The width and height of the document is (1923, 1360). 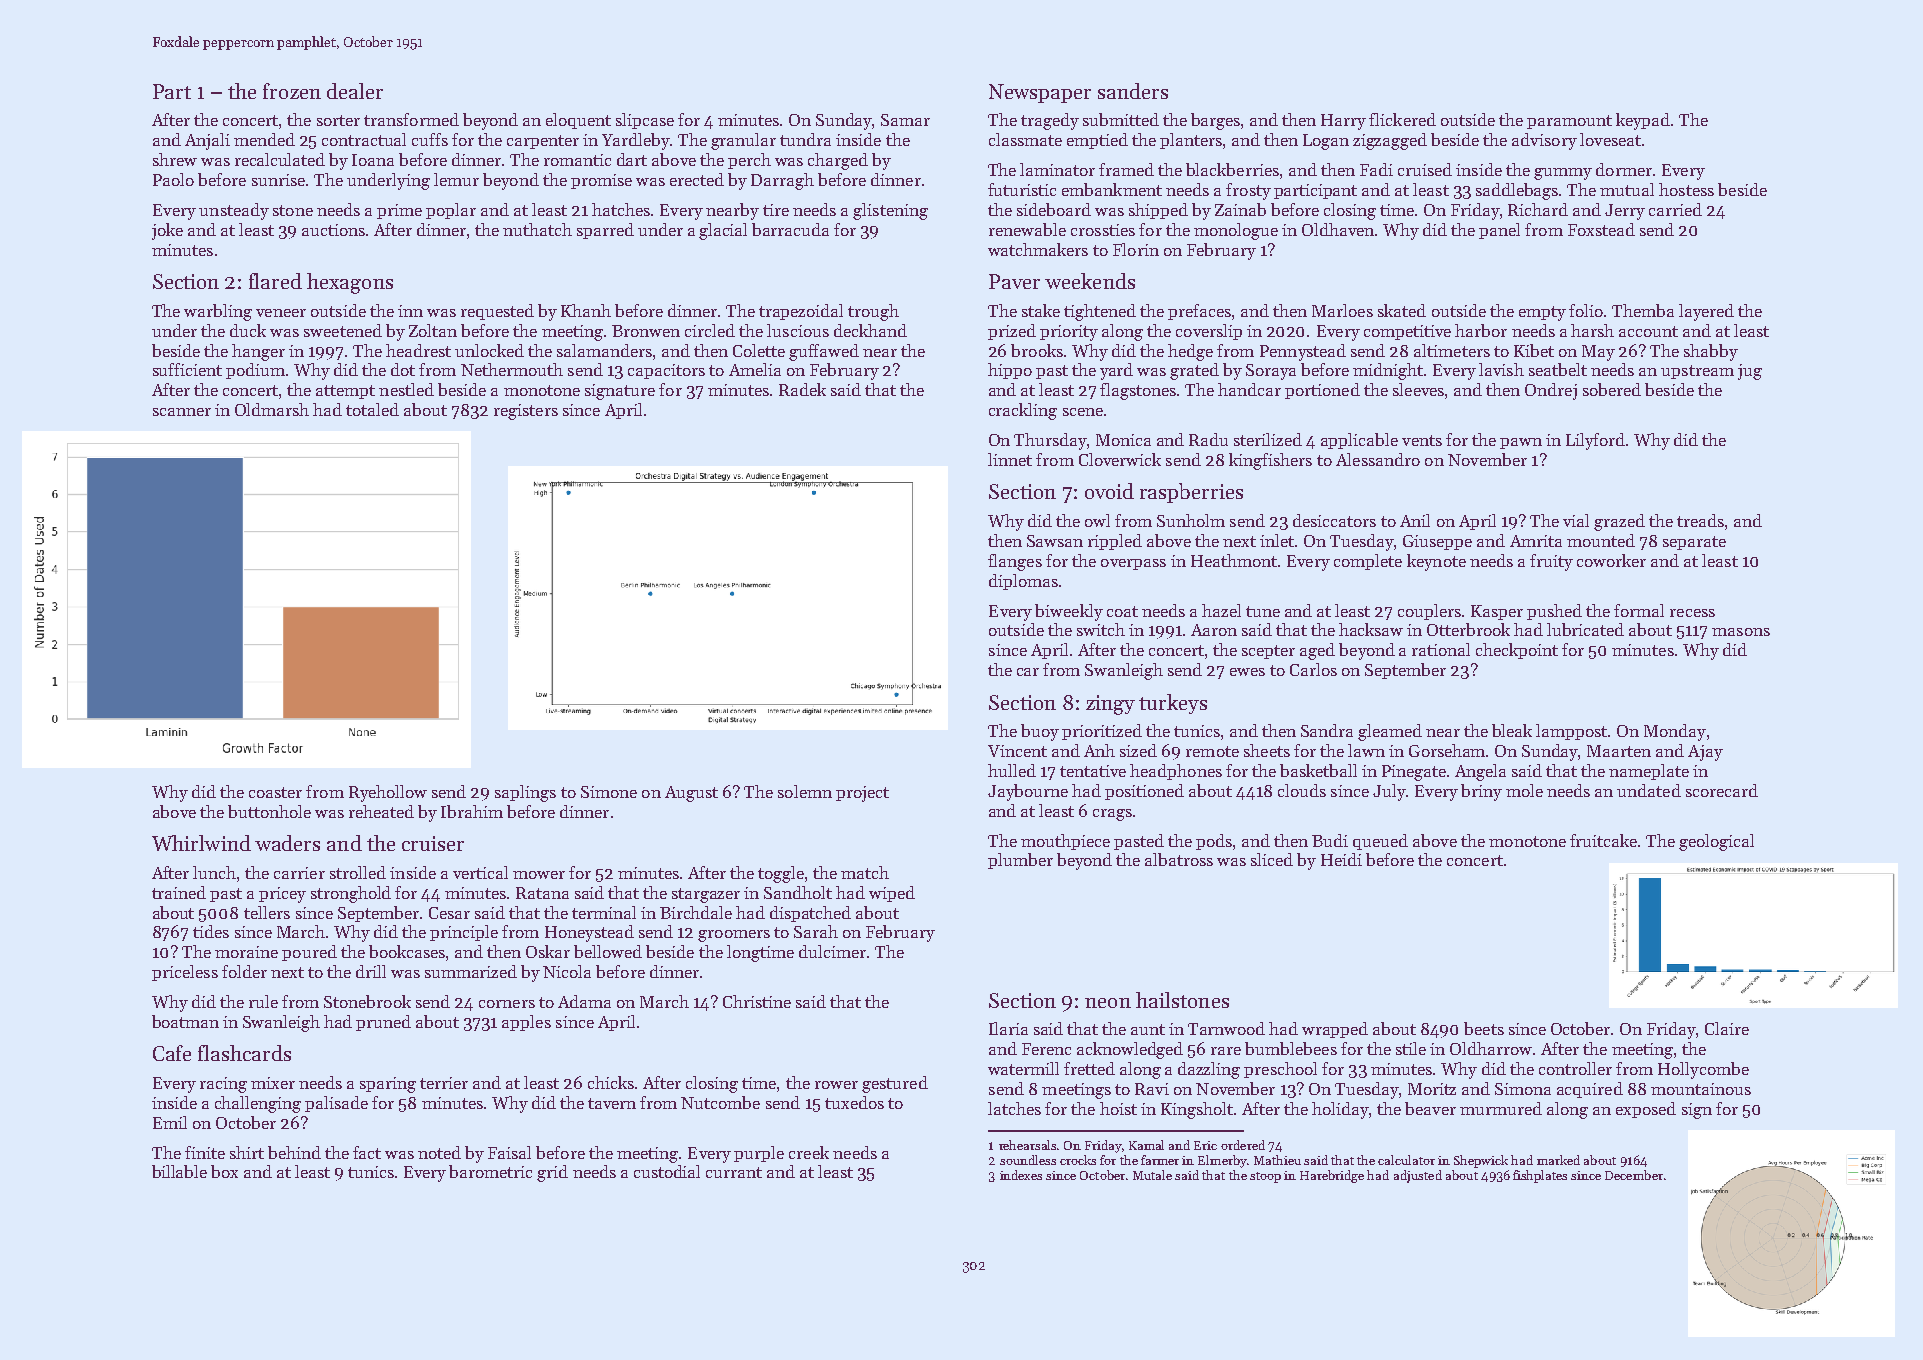 What do you see at coordinates (182, 412) in the document?
I see `scanner` at bounding box center [182, 412].
